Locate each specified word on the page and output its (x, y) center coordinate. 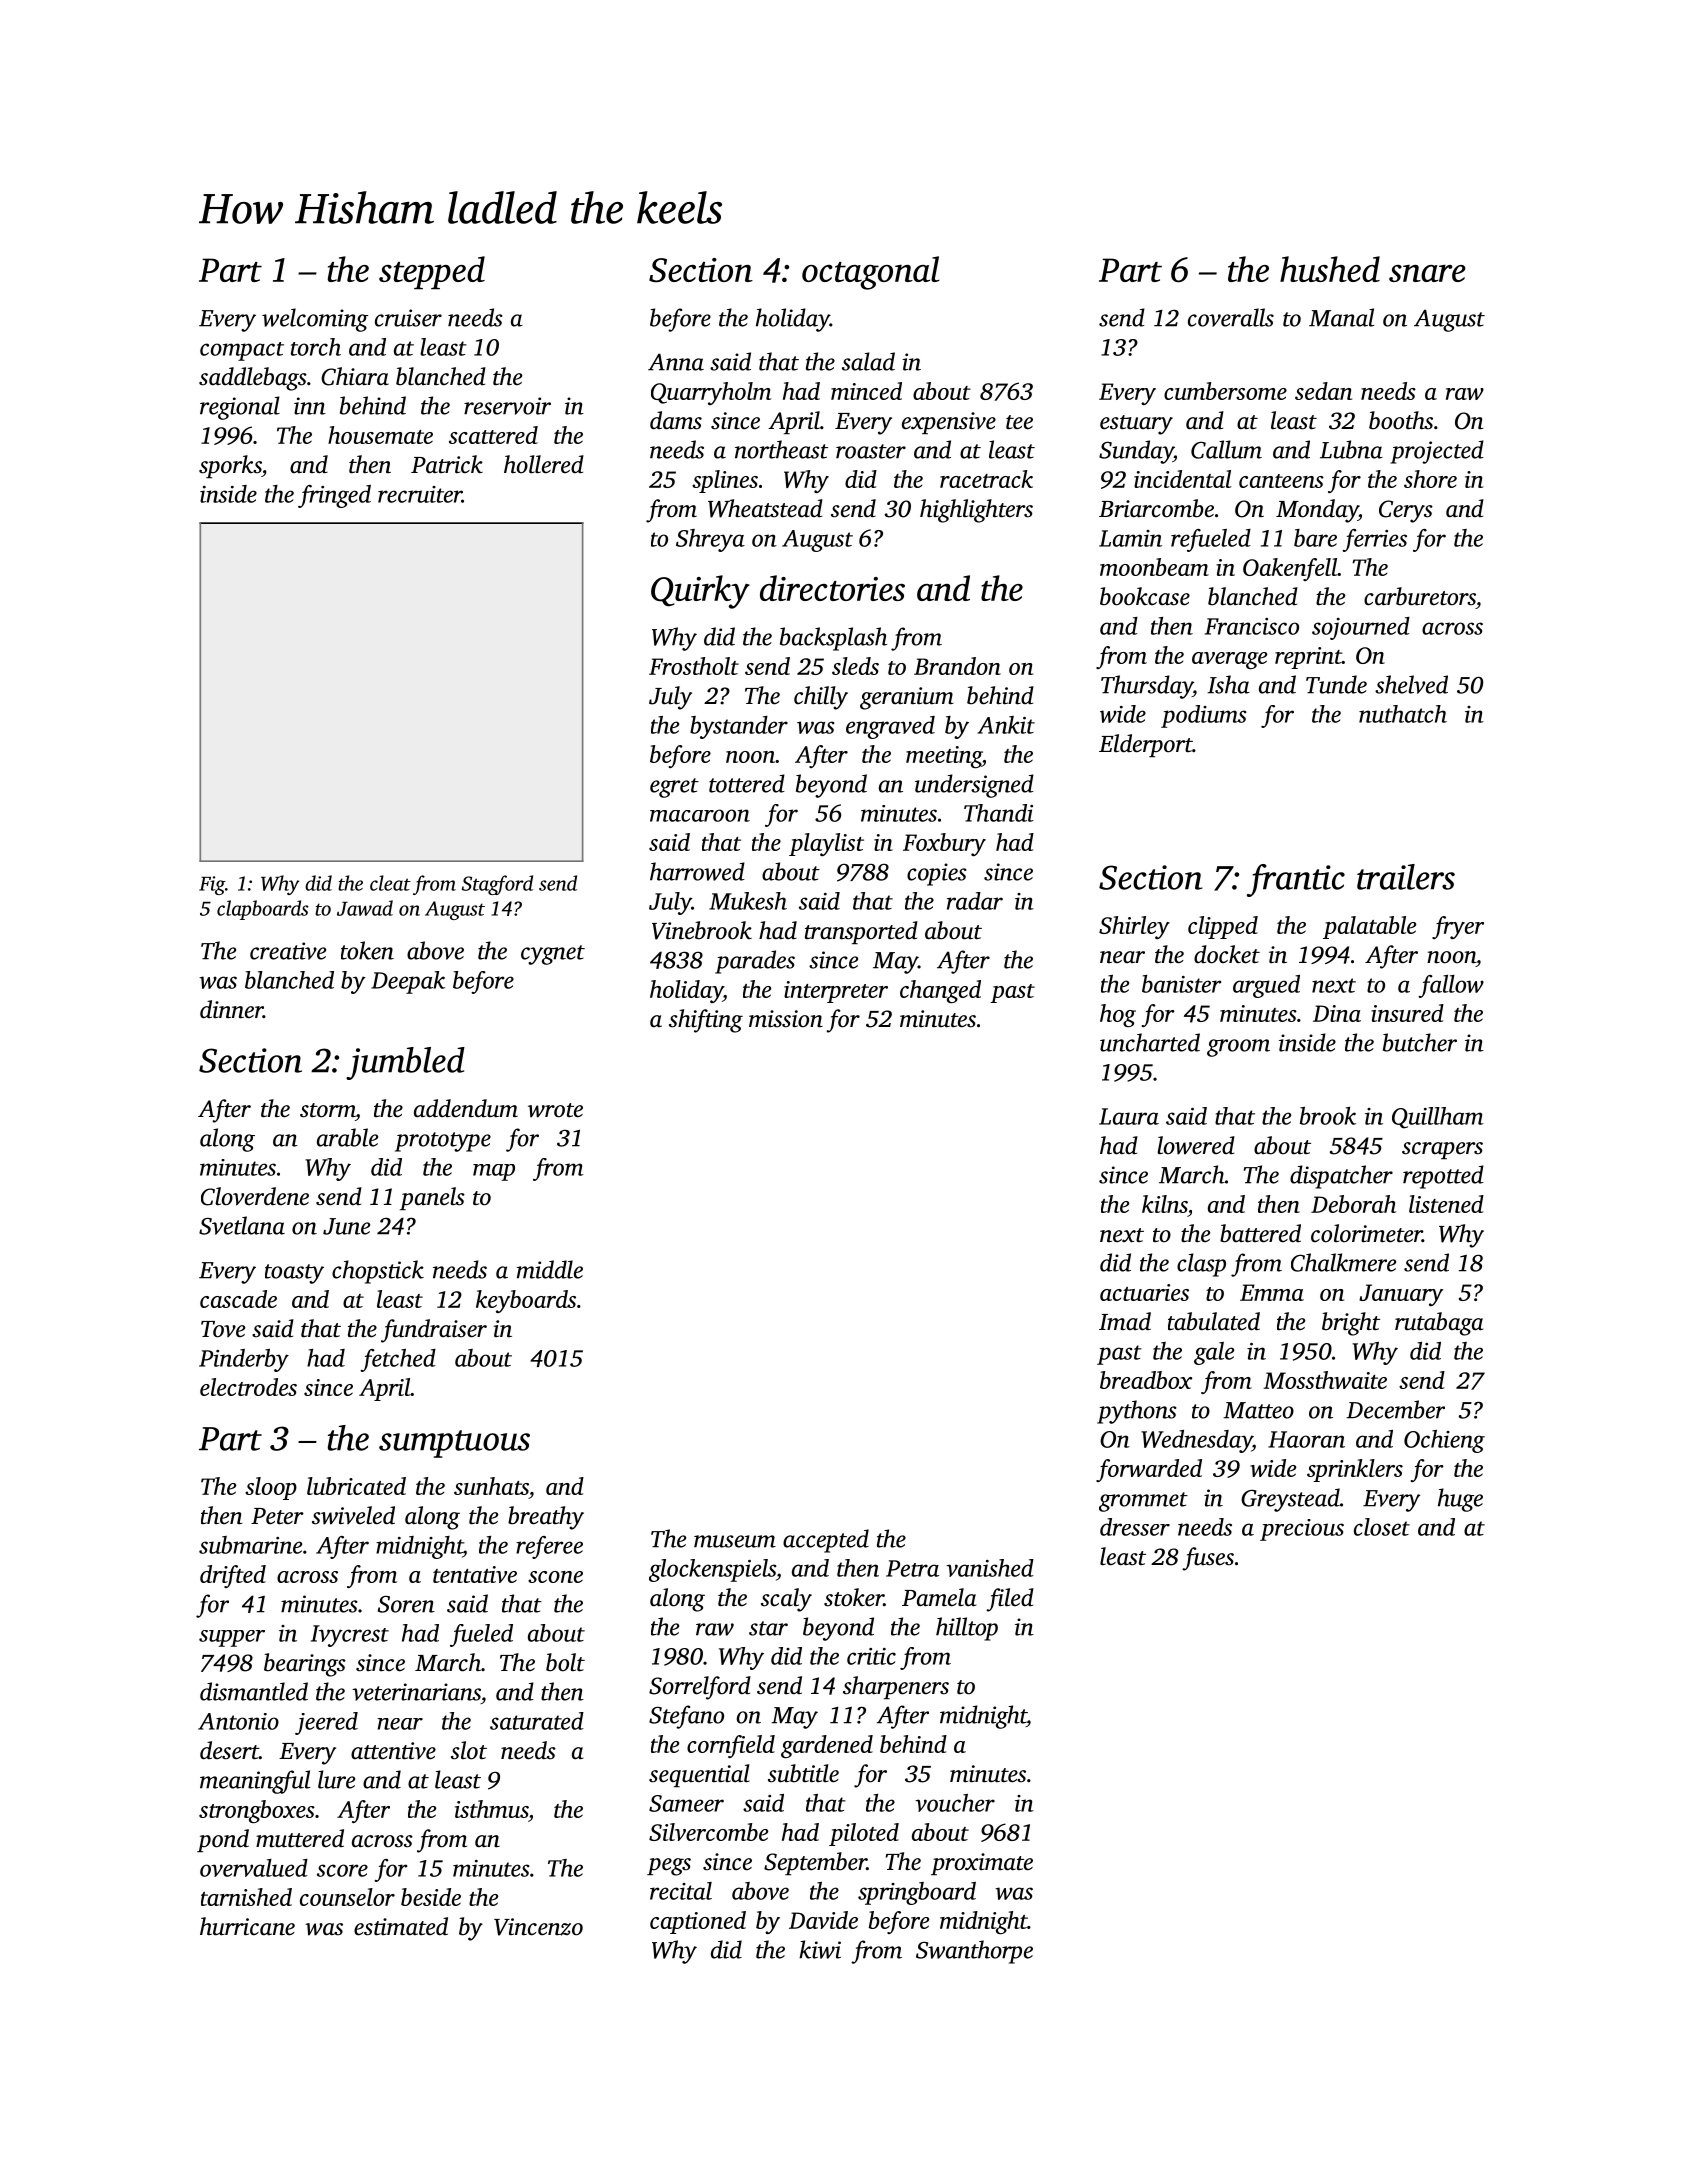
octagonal (871, 273)
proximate (982, 1864)
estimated (401, 1926)
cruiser (408, 318)
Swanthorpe (974, 1952)
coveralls (1231, 317)
